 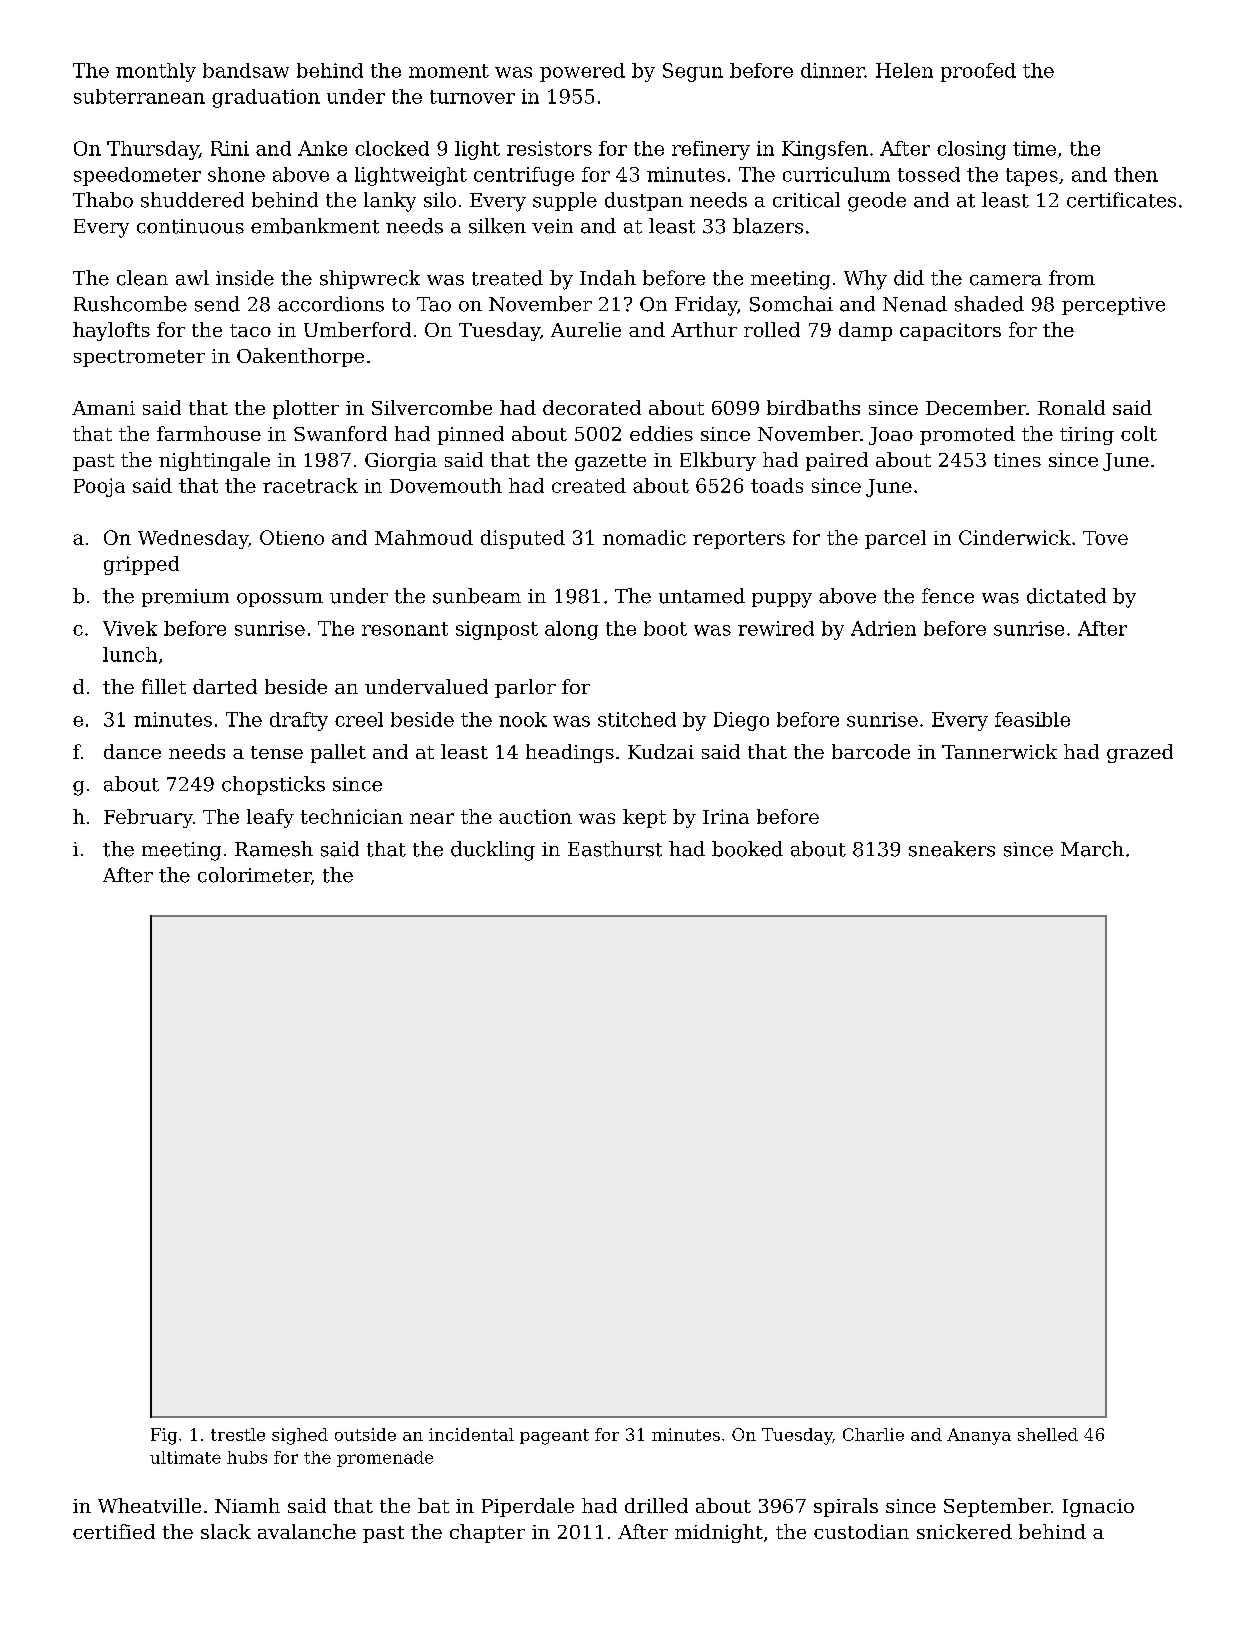 What do you see at coordinates (570, 753) in the page?
I see `headings` at bounding box center [570, 753].
